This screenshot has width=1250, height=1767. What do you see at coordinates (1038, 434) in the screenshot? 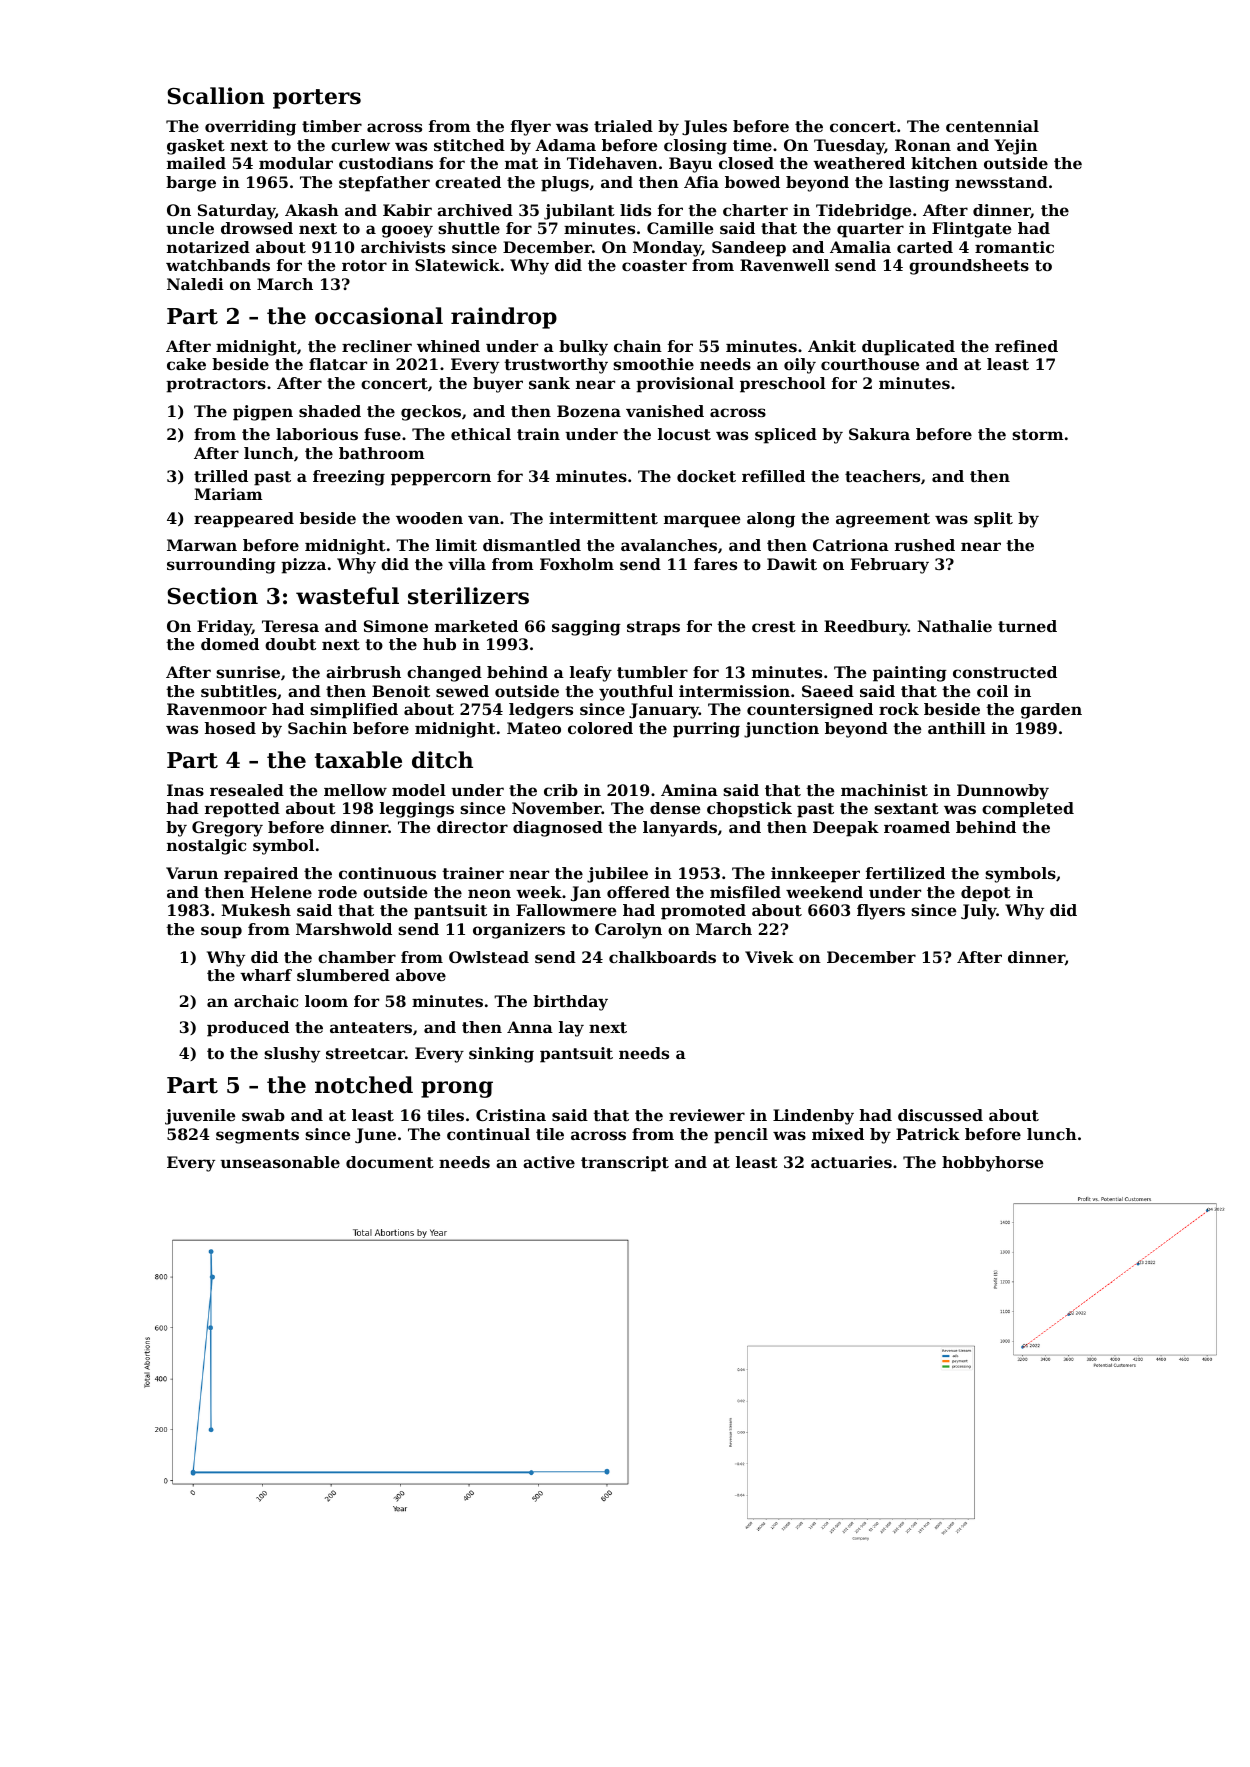
I see `storm` at bounding box center [1038, 434].
